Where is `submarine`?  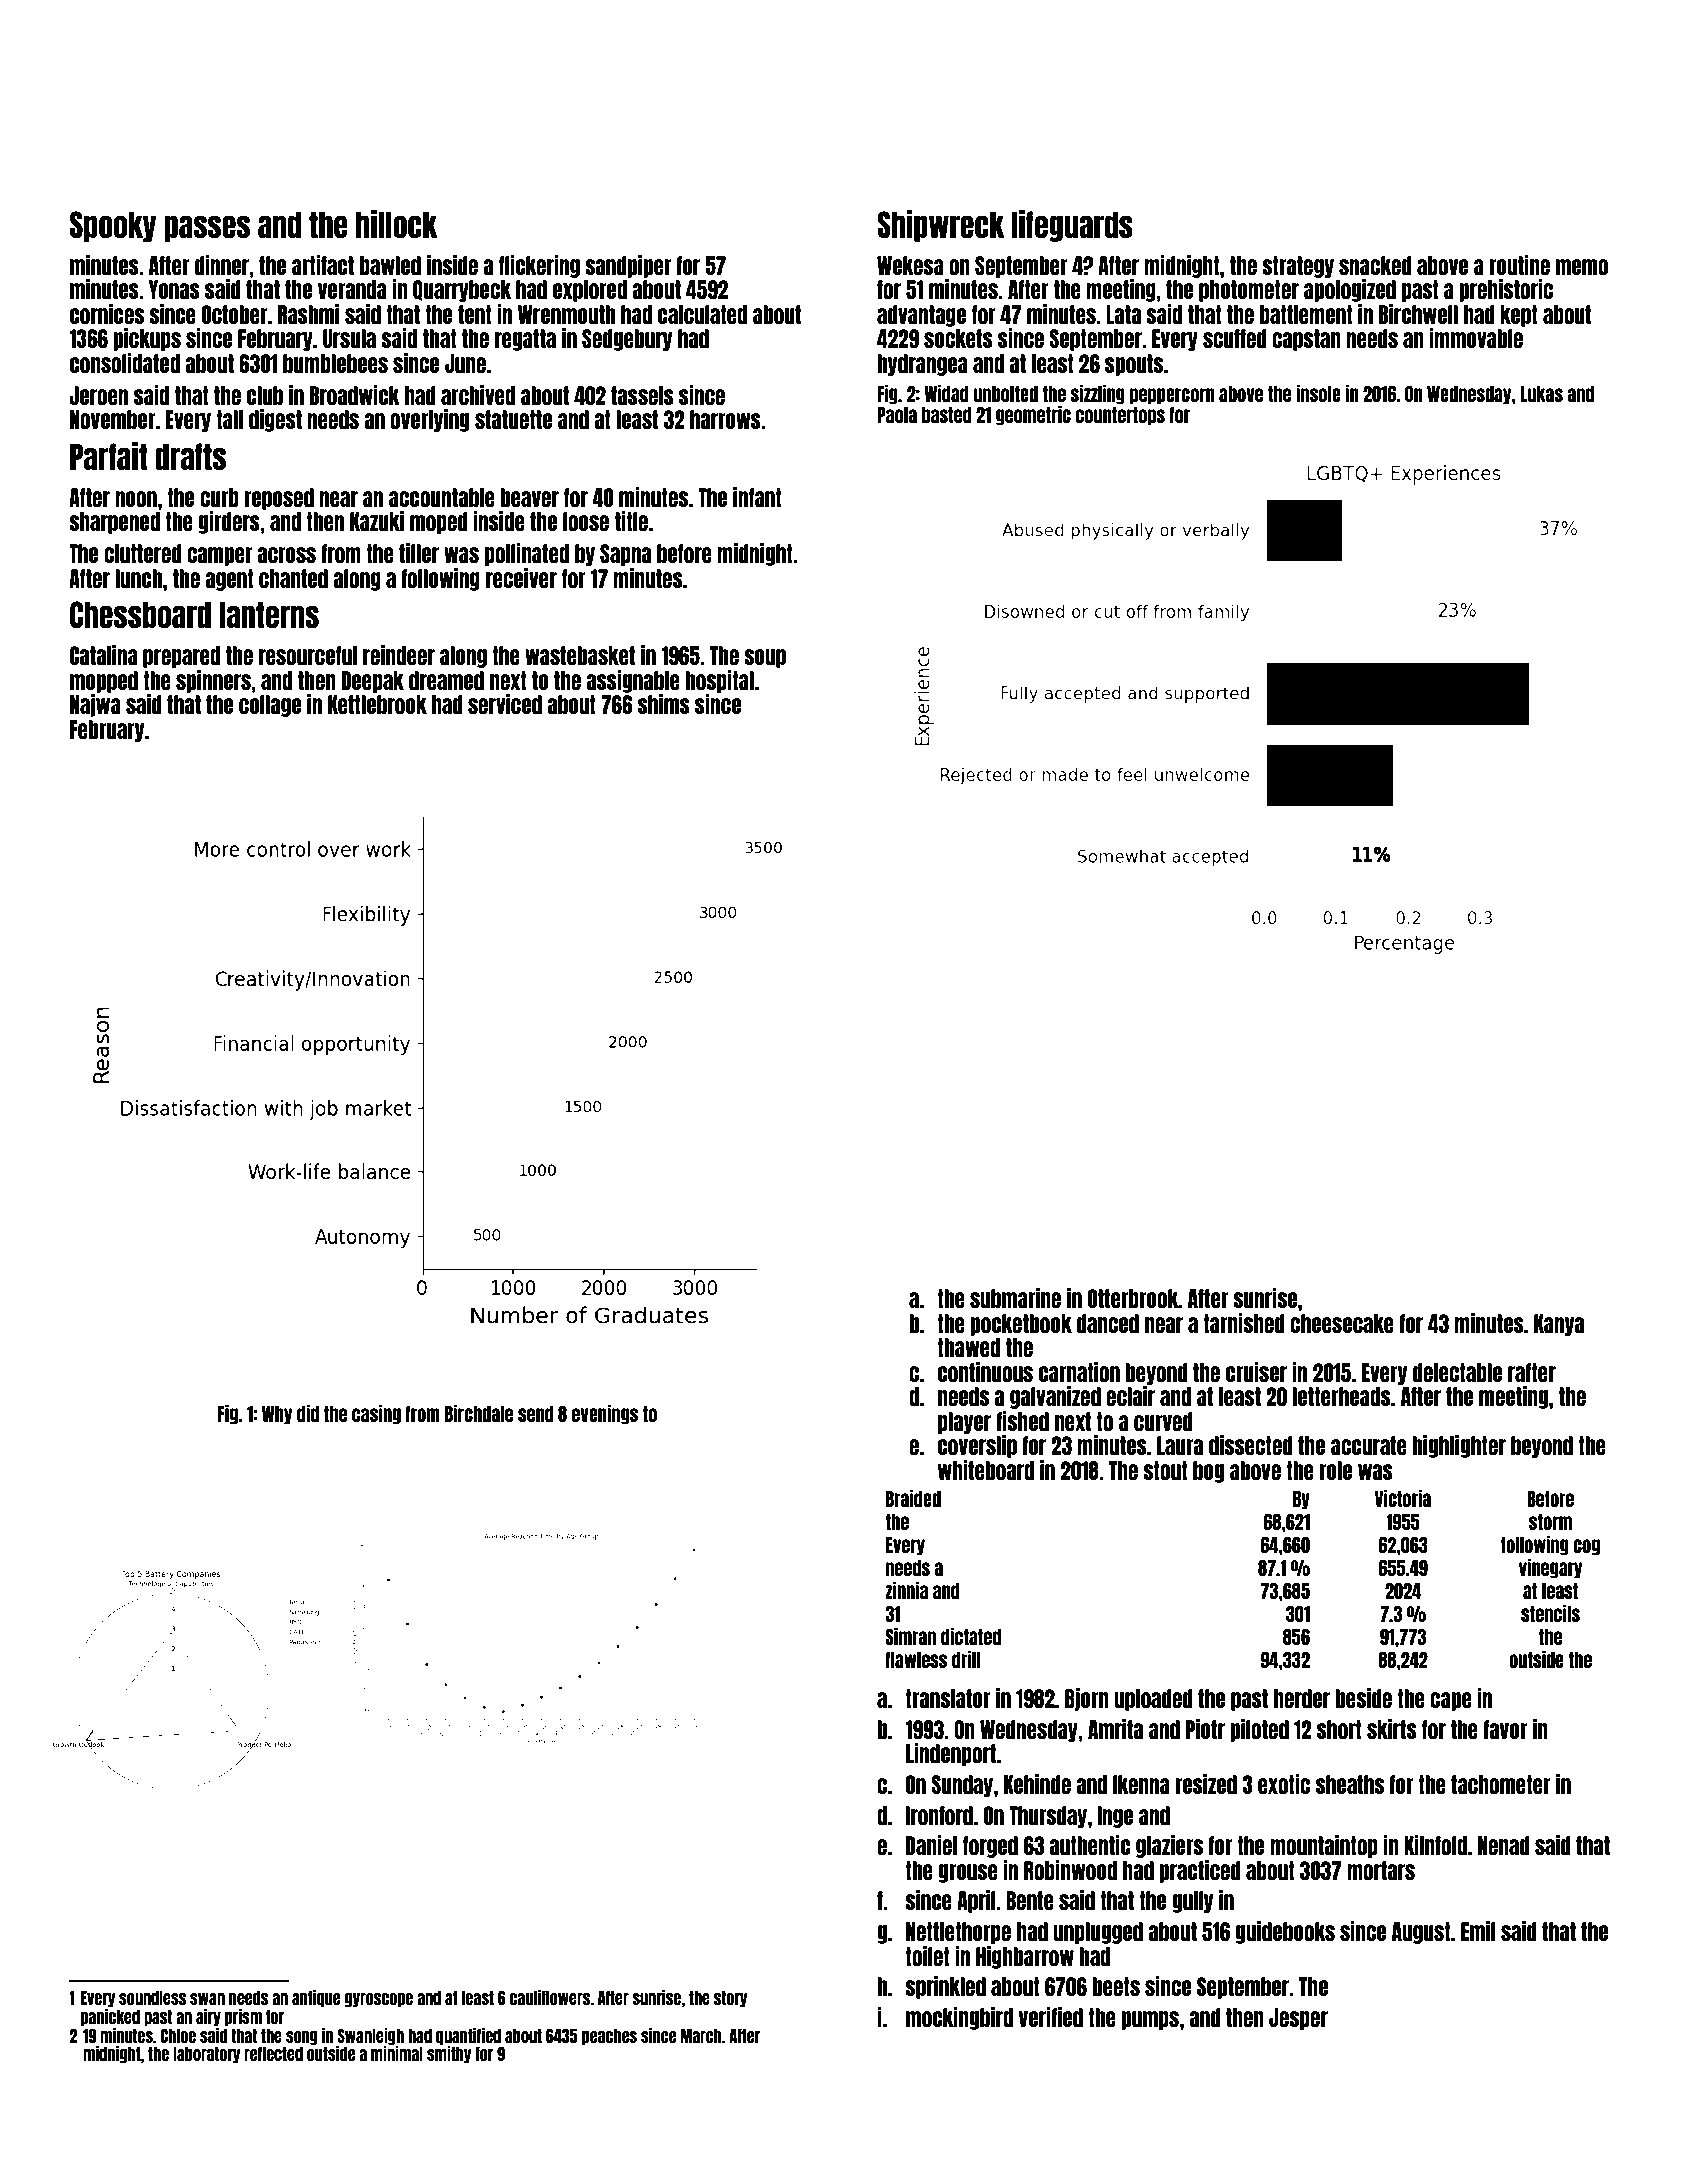
submarine is located at coordinates (1015, 1298).
